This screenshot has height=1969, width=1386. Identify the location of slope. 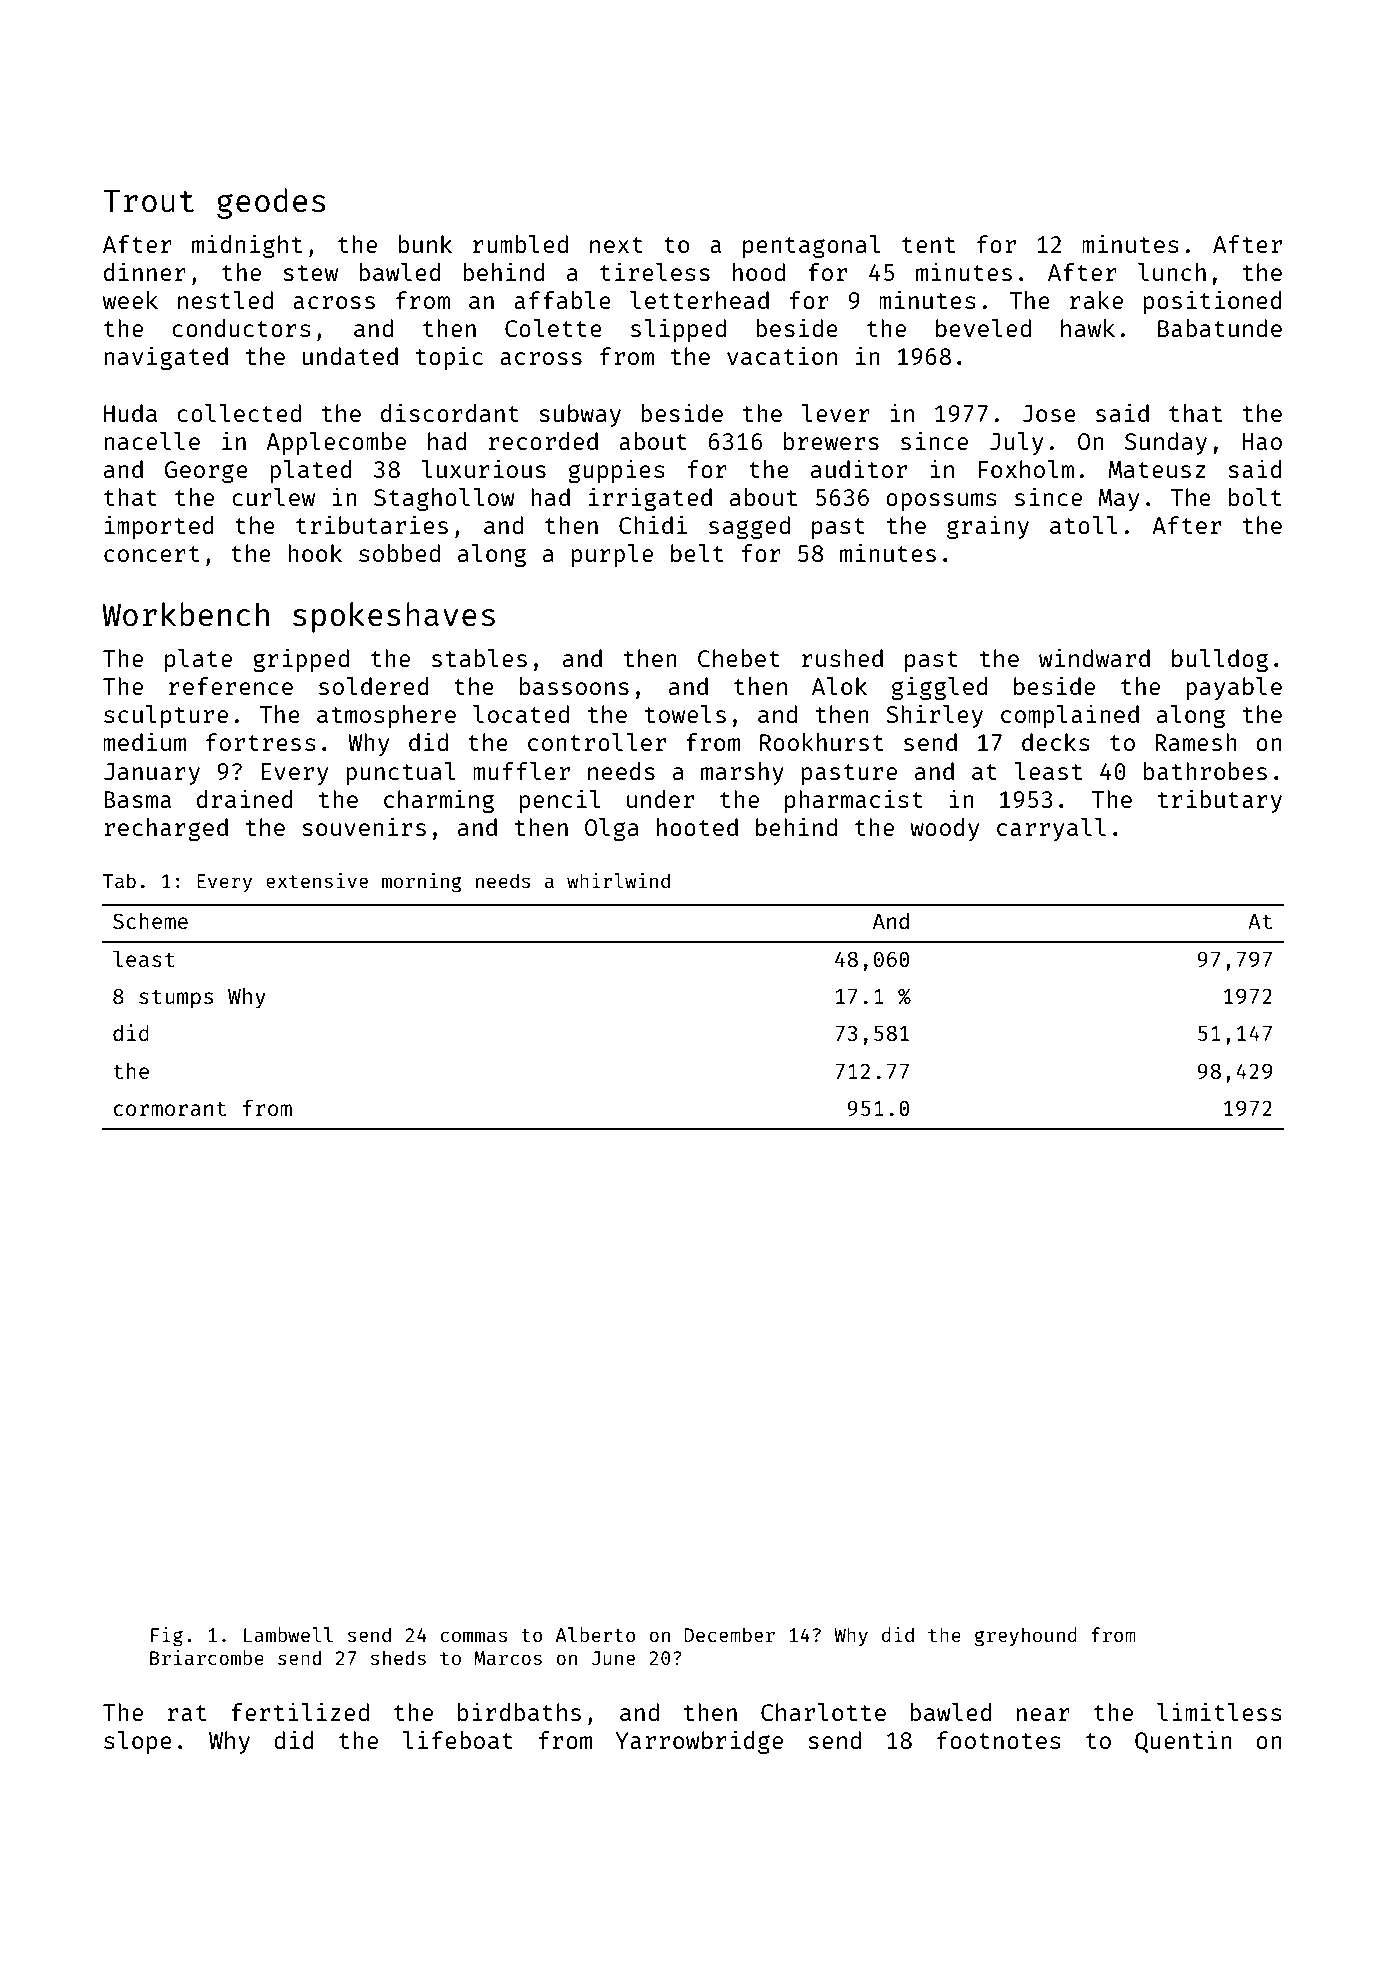
(138, 1742).
